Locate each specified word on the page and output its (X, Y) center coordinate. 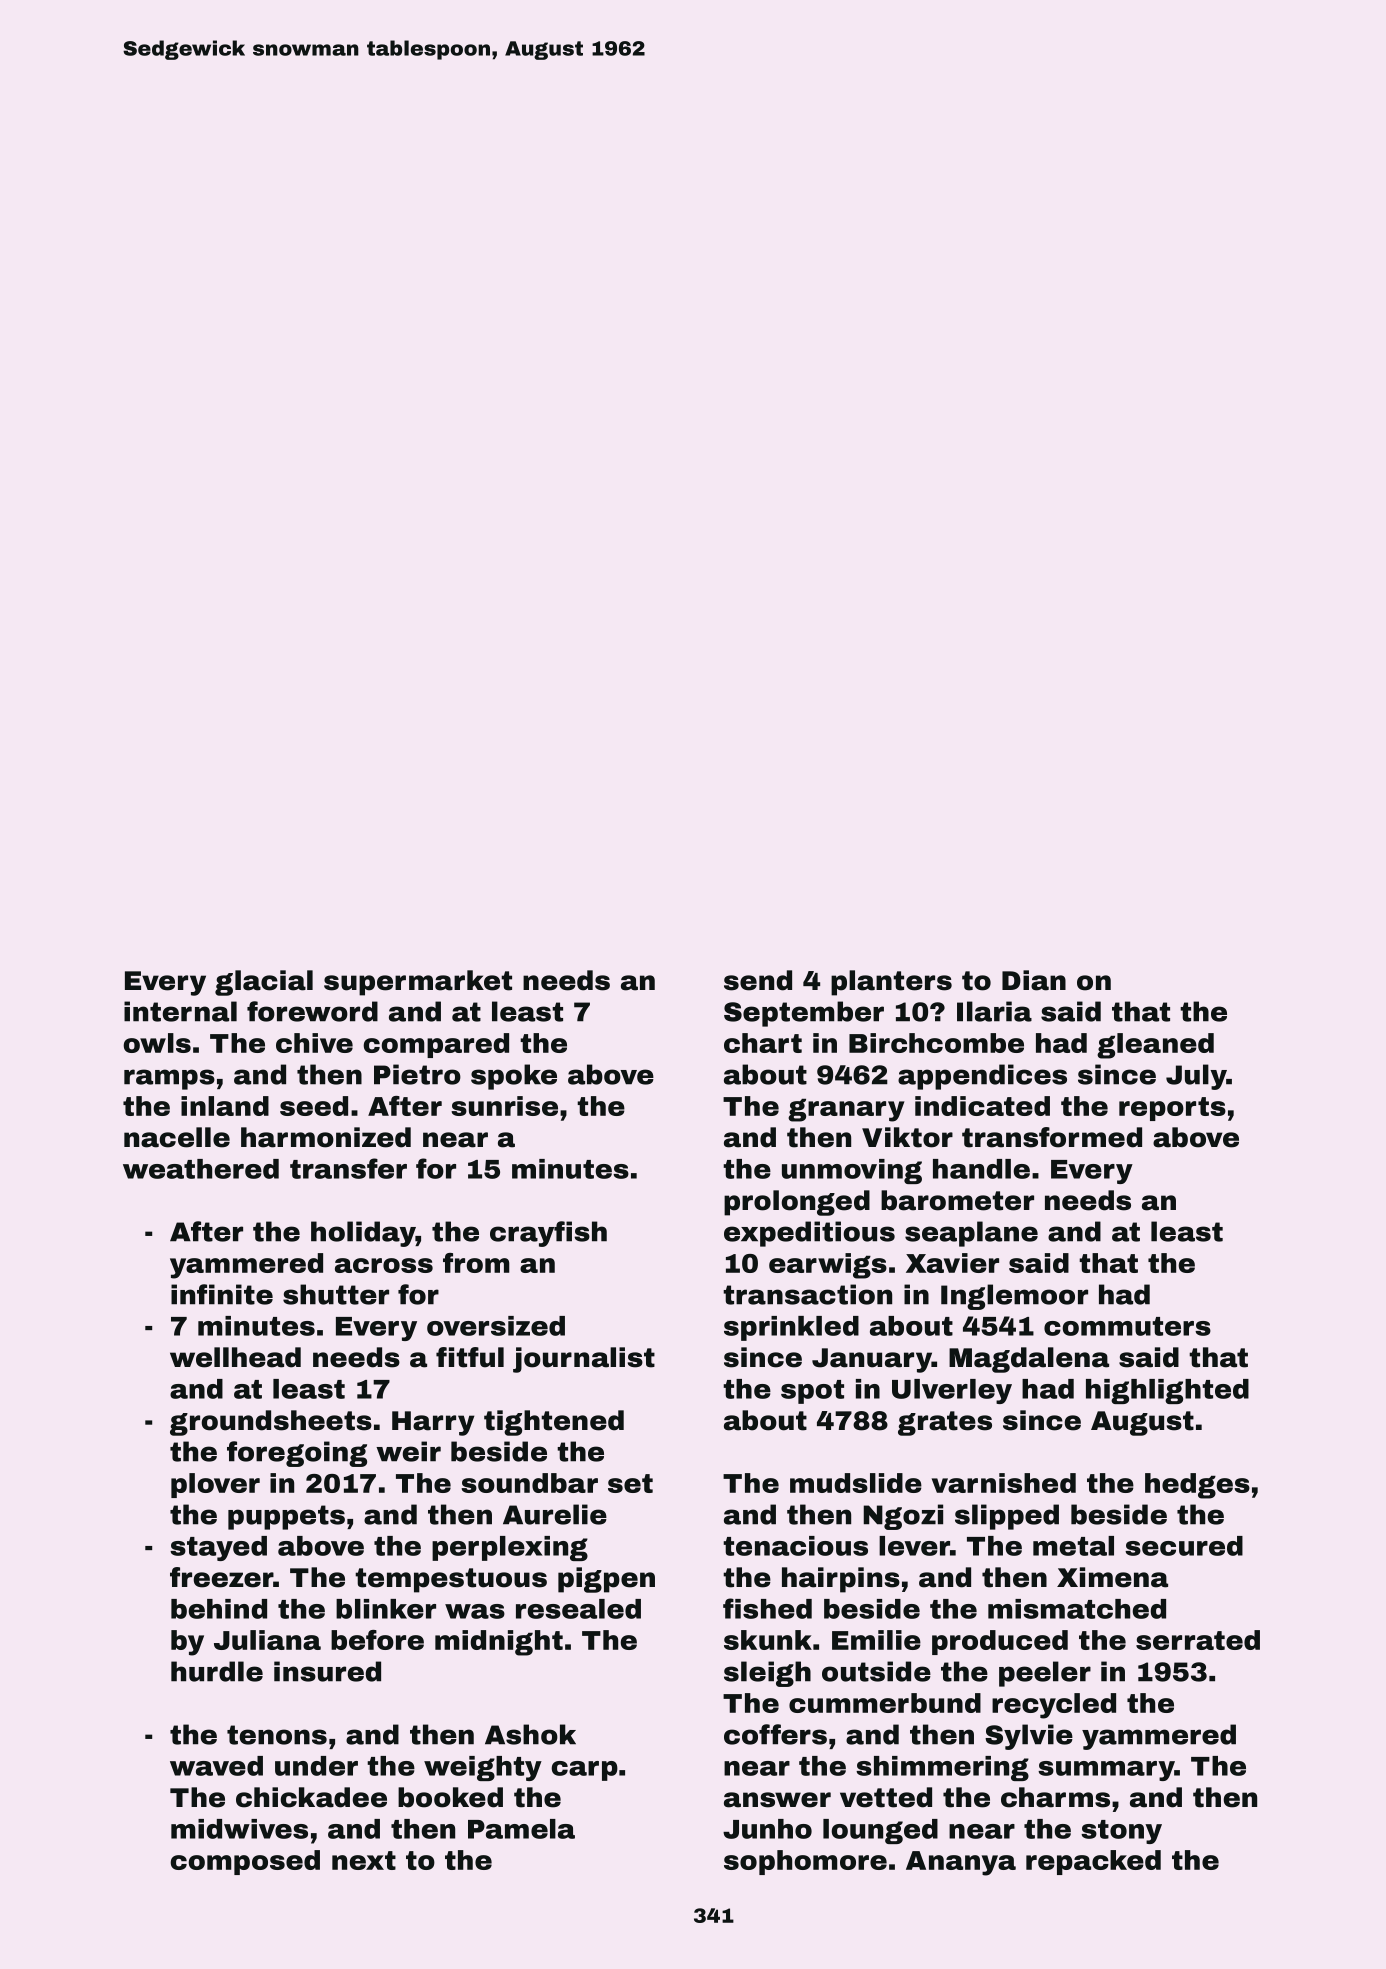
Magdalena (1029, 1360)
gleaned (1155, 1046)
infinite (222, 1294)
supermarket (418, 983)
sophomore (805, 1862)
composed (245, 1862)
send (758, 980)
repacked (1093, 1862)
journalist (584, 1360)
